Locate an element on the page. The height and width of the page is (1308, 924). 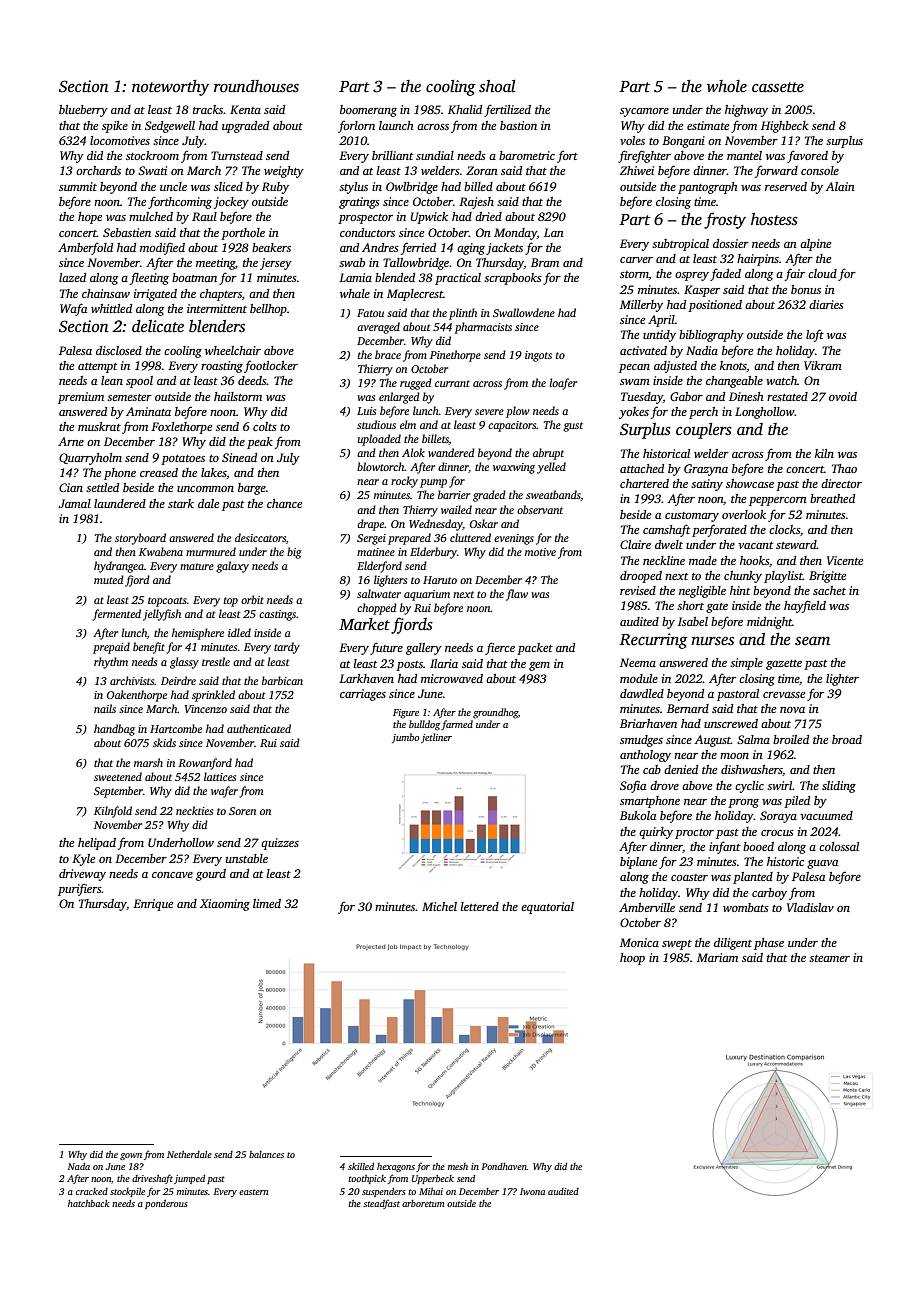
whole is located at coordinates (727, 86).
